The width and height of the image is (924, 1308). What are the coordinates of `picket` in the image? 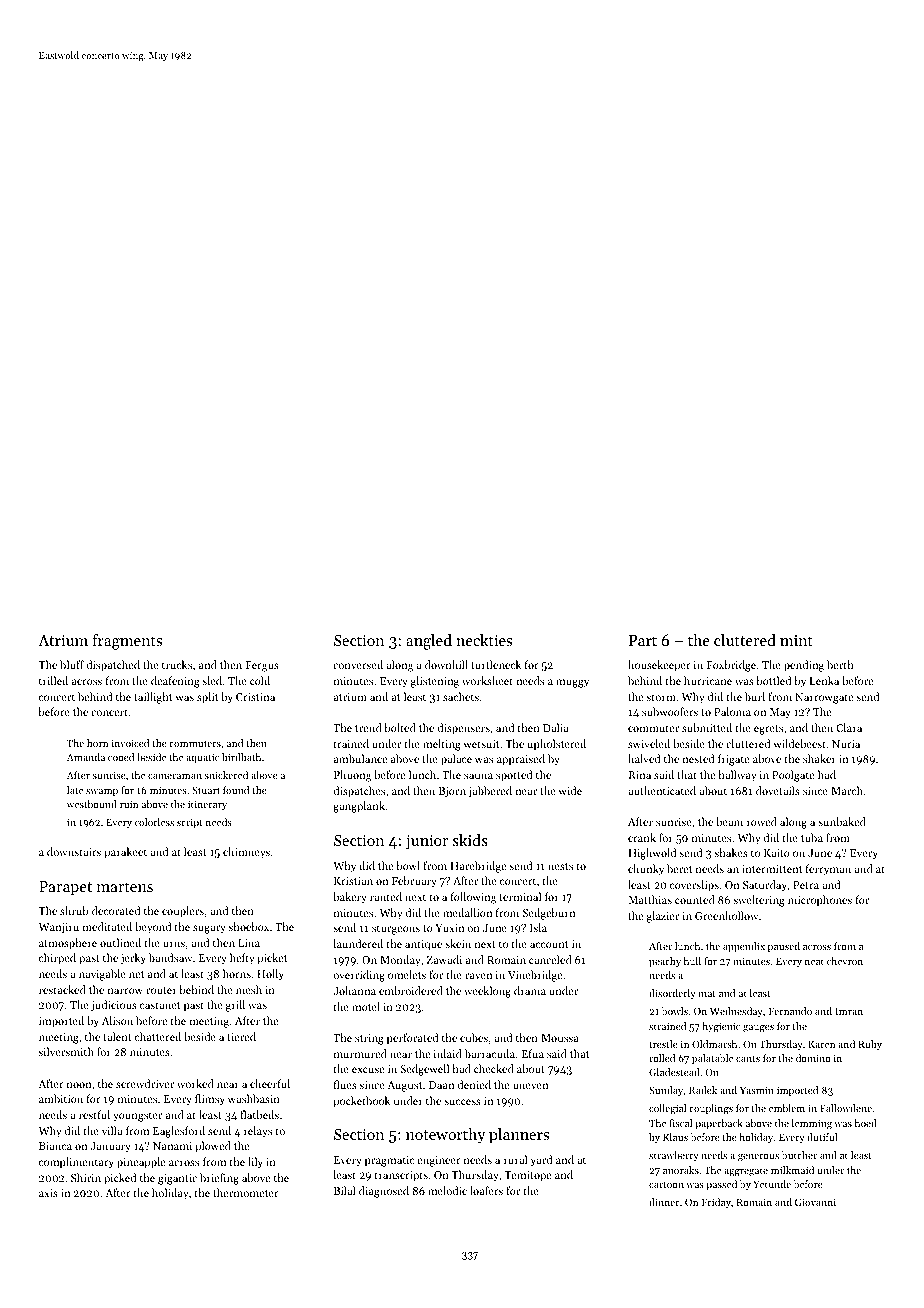 It's located at (272, 959).
